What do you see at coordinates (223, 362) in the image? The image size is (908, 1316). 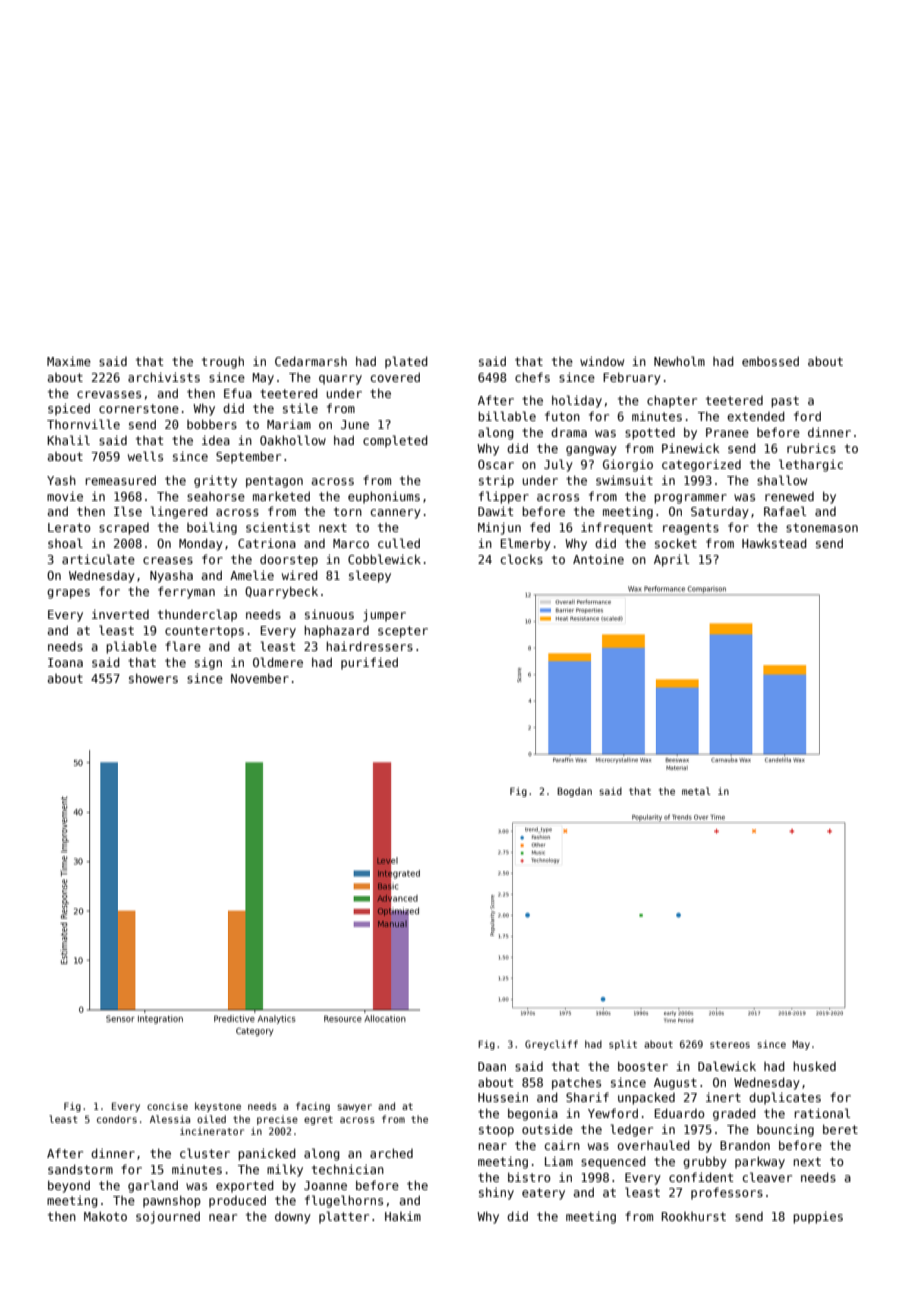 I see `trough` at bounding box center [223, 362].
